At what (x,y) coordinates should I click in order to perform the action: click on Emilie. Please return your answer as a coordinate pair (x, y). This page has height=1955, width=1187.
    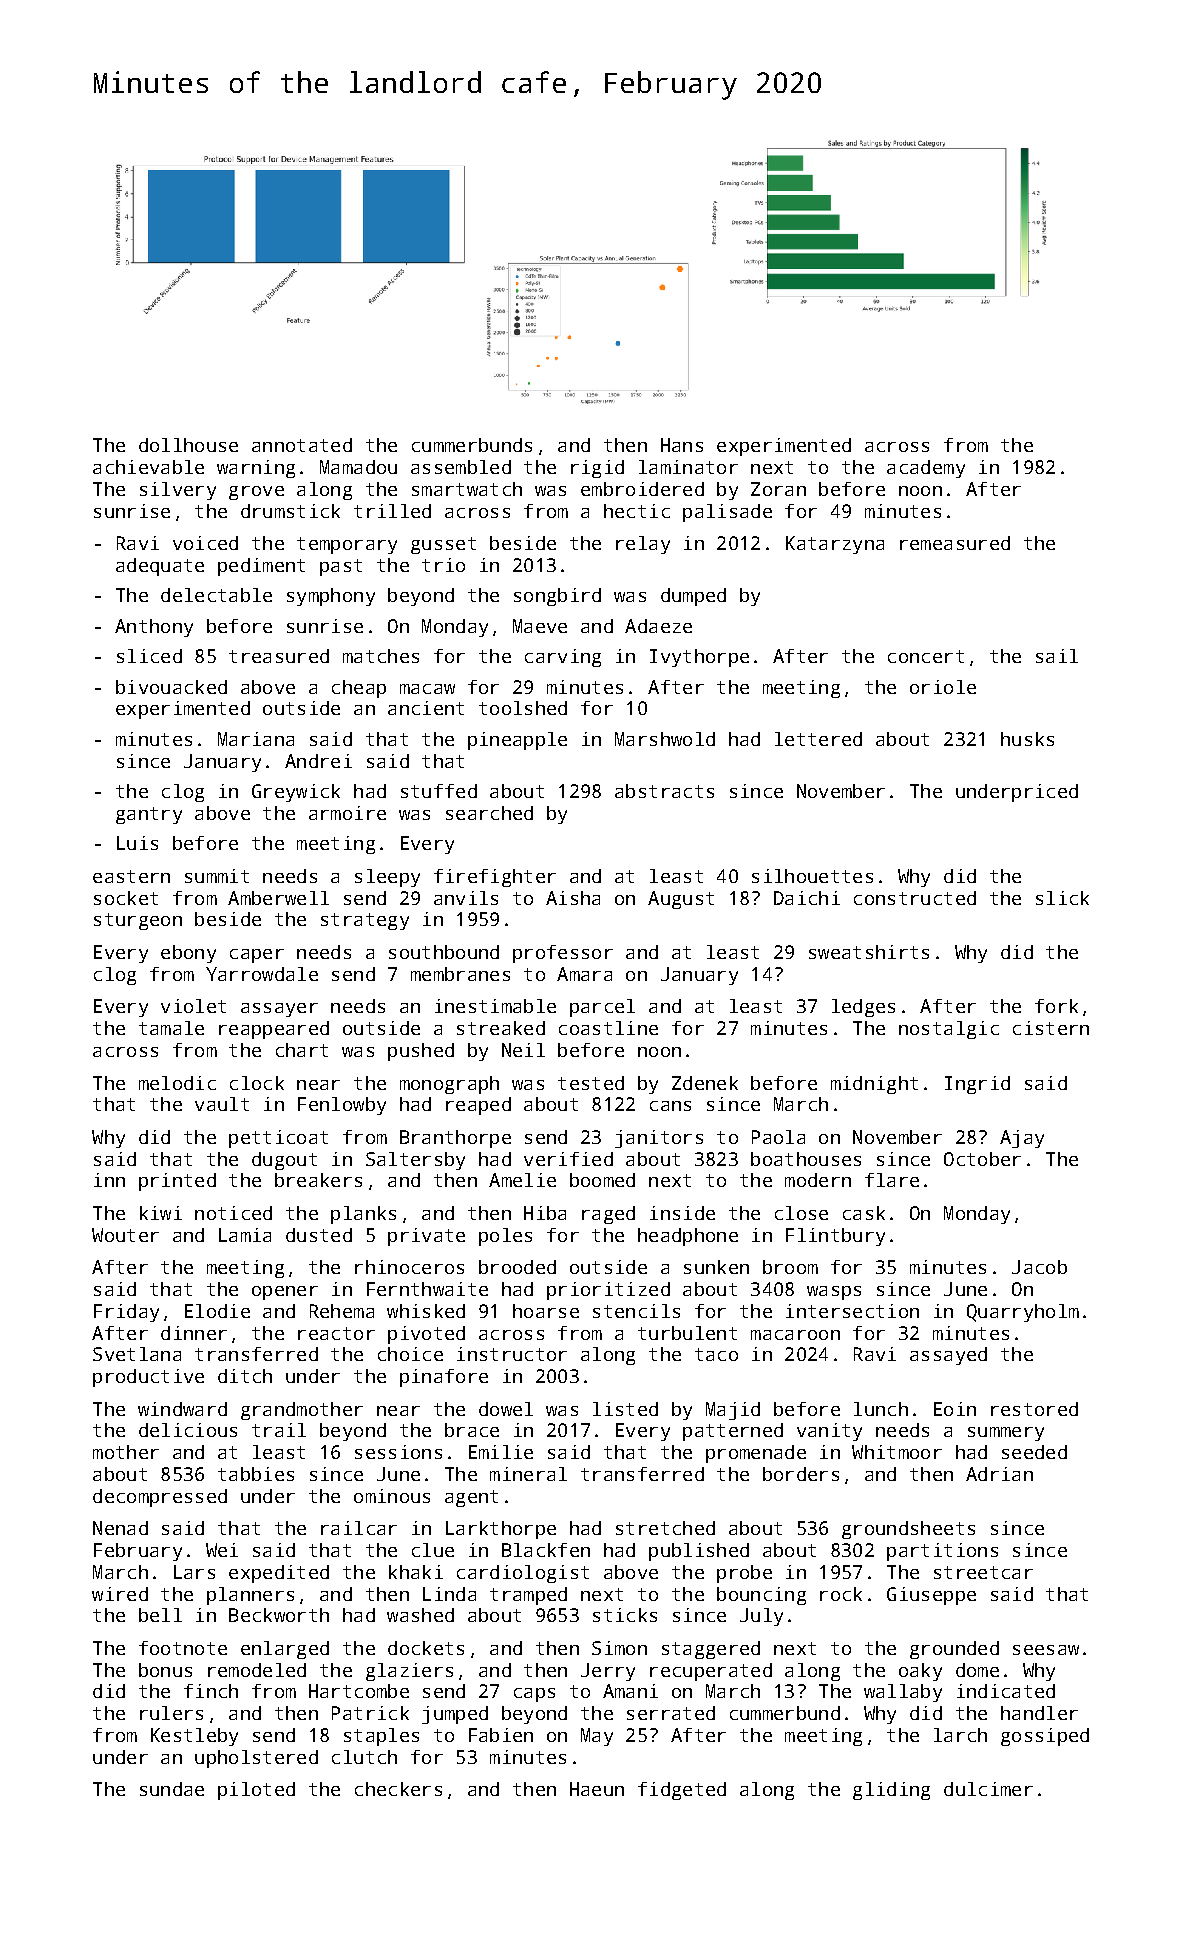
    Looking at the image, I should click on (501, 1452).
